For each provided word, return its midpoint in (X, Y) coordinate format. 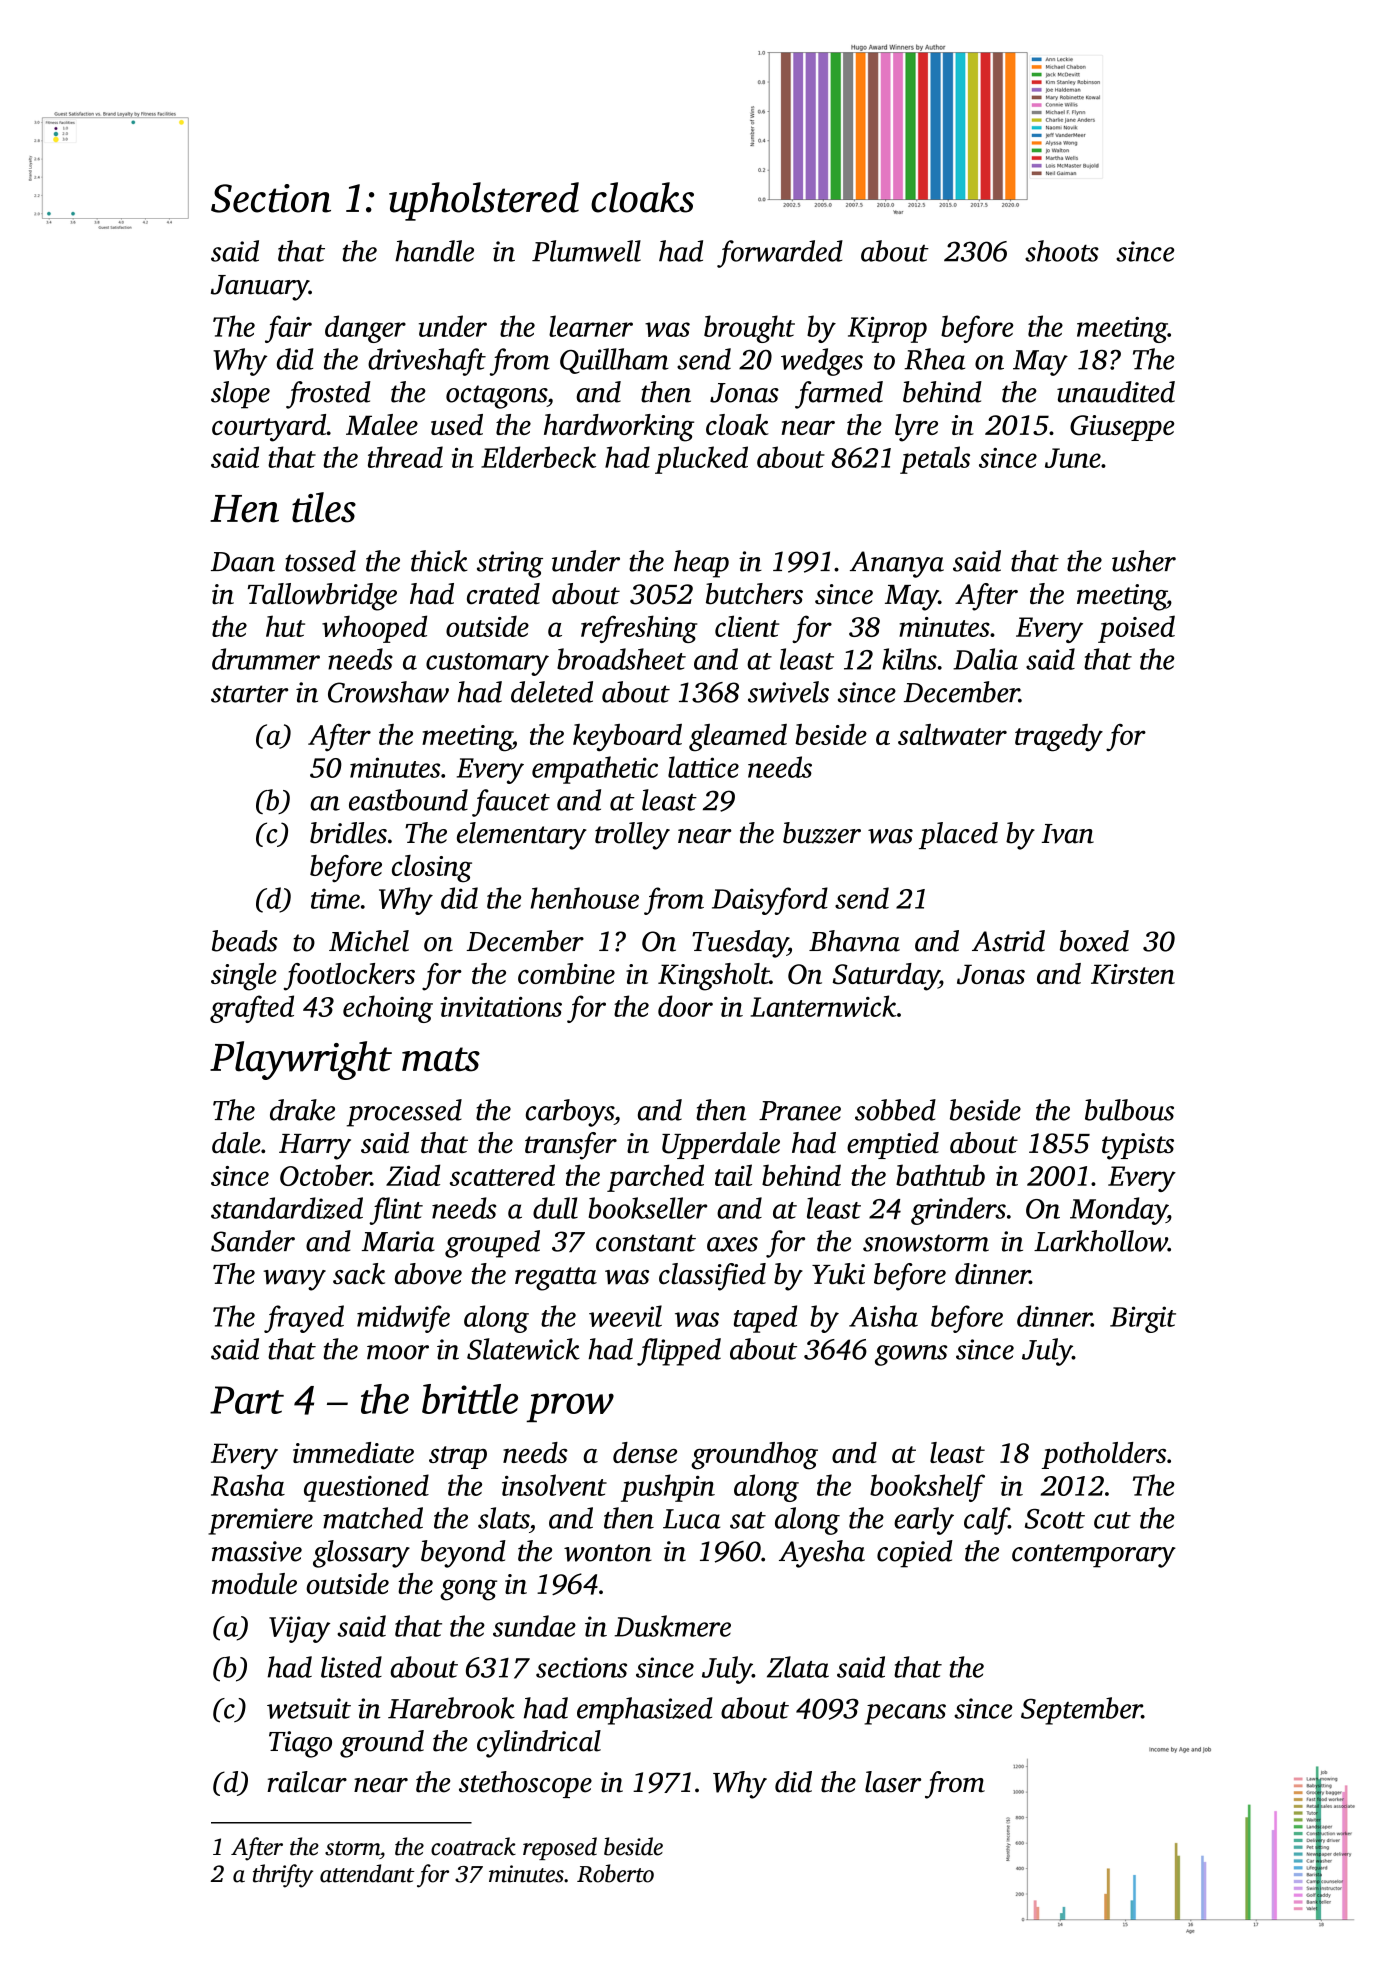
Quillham (614, 361)
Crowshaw (388, 692)
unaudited (1116, 392)
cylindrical (539, 1744)
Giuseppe (1122, 428)
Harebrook (451, 1708)
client (747, 626)
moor (398, 1352)
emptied (893, 1145)
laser (893, 1782)
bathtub (940, 1175)
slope (240, 395)
